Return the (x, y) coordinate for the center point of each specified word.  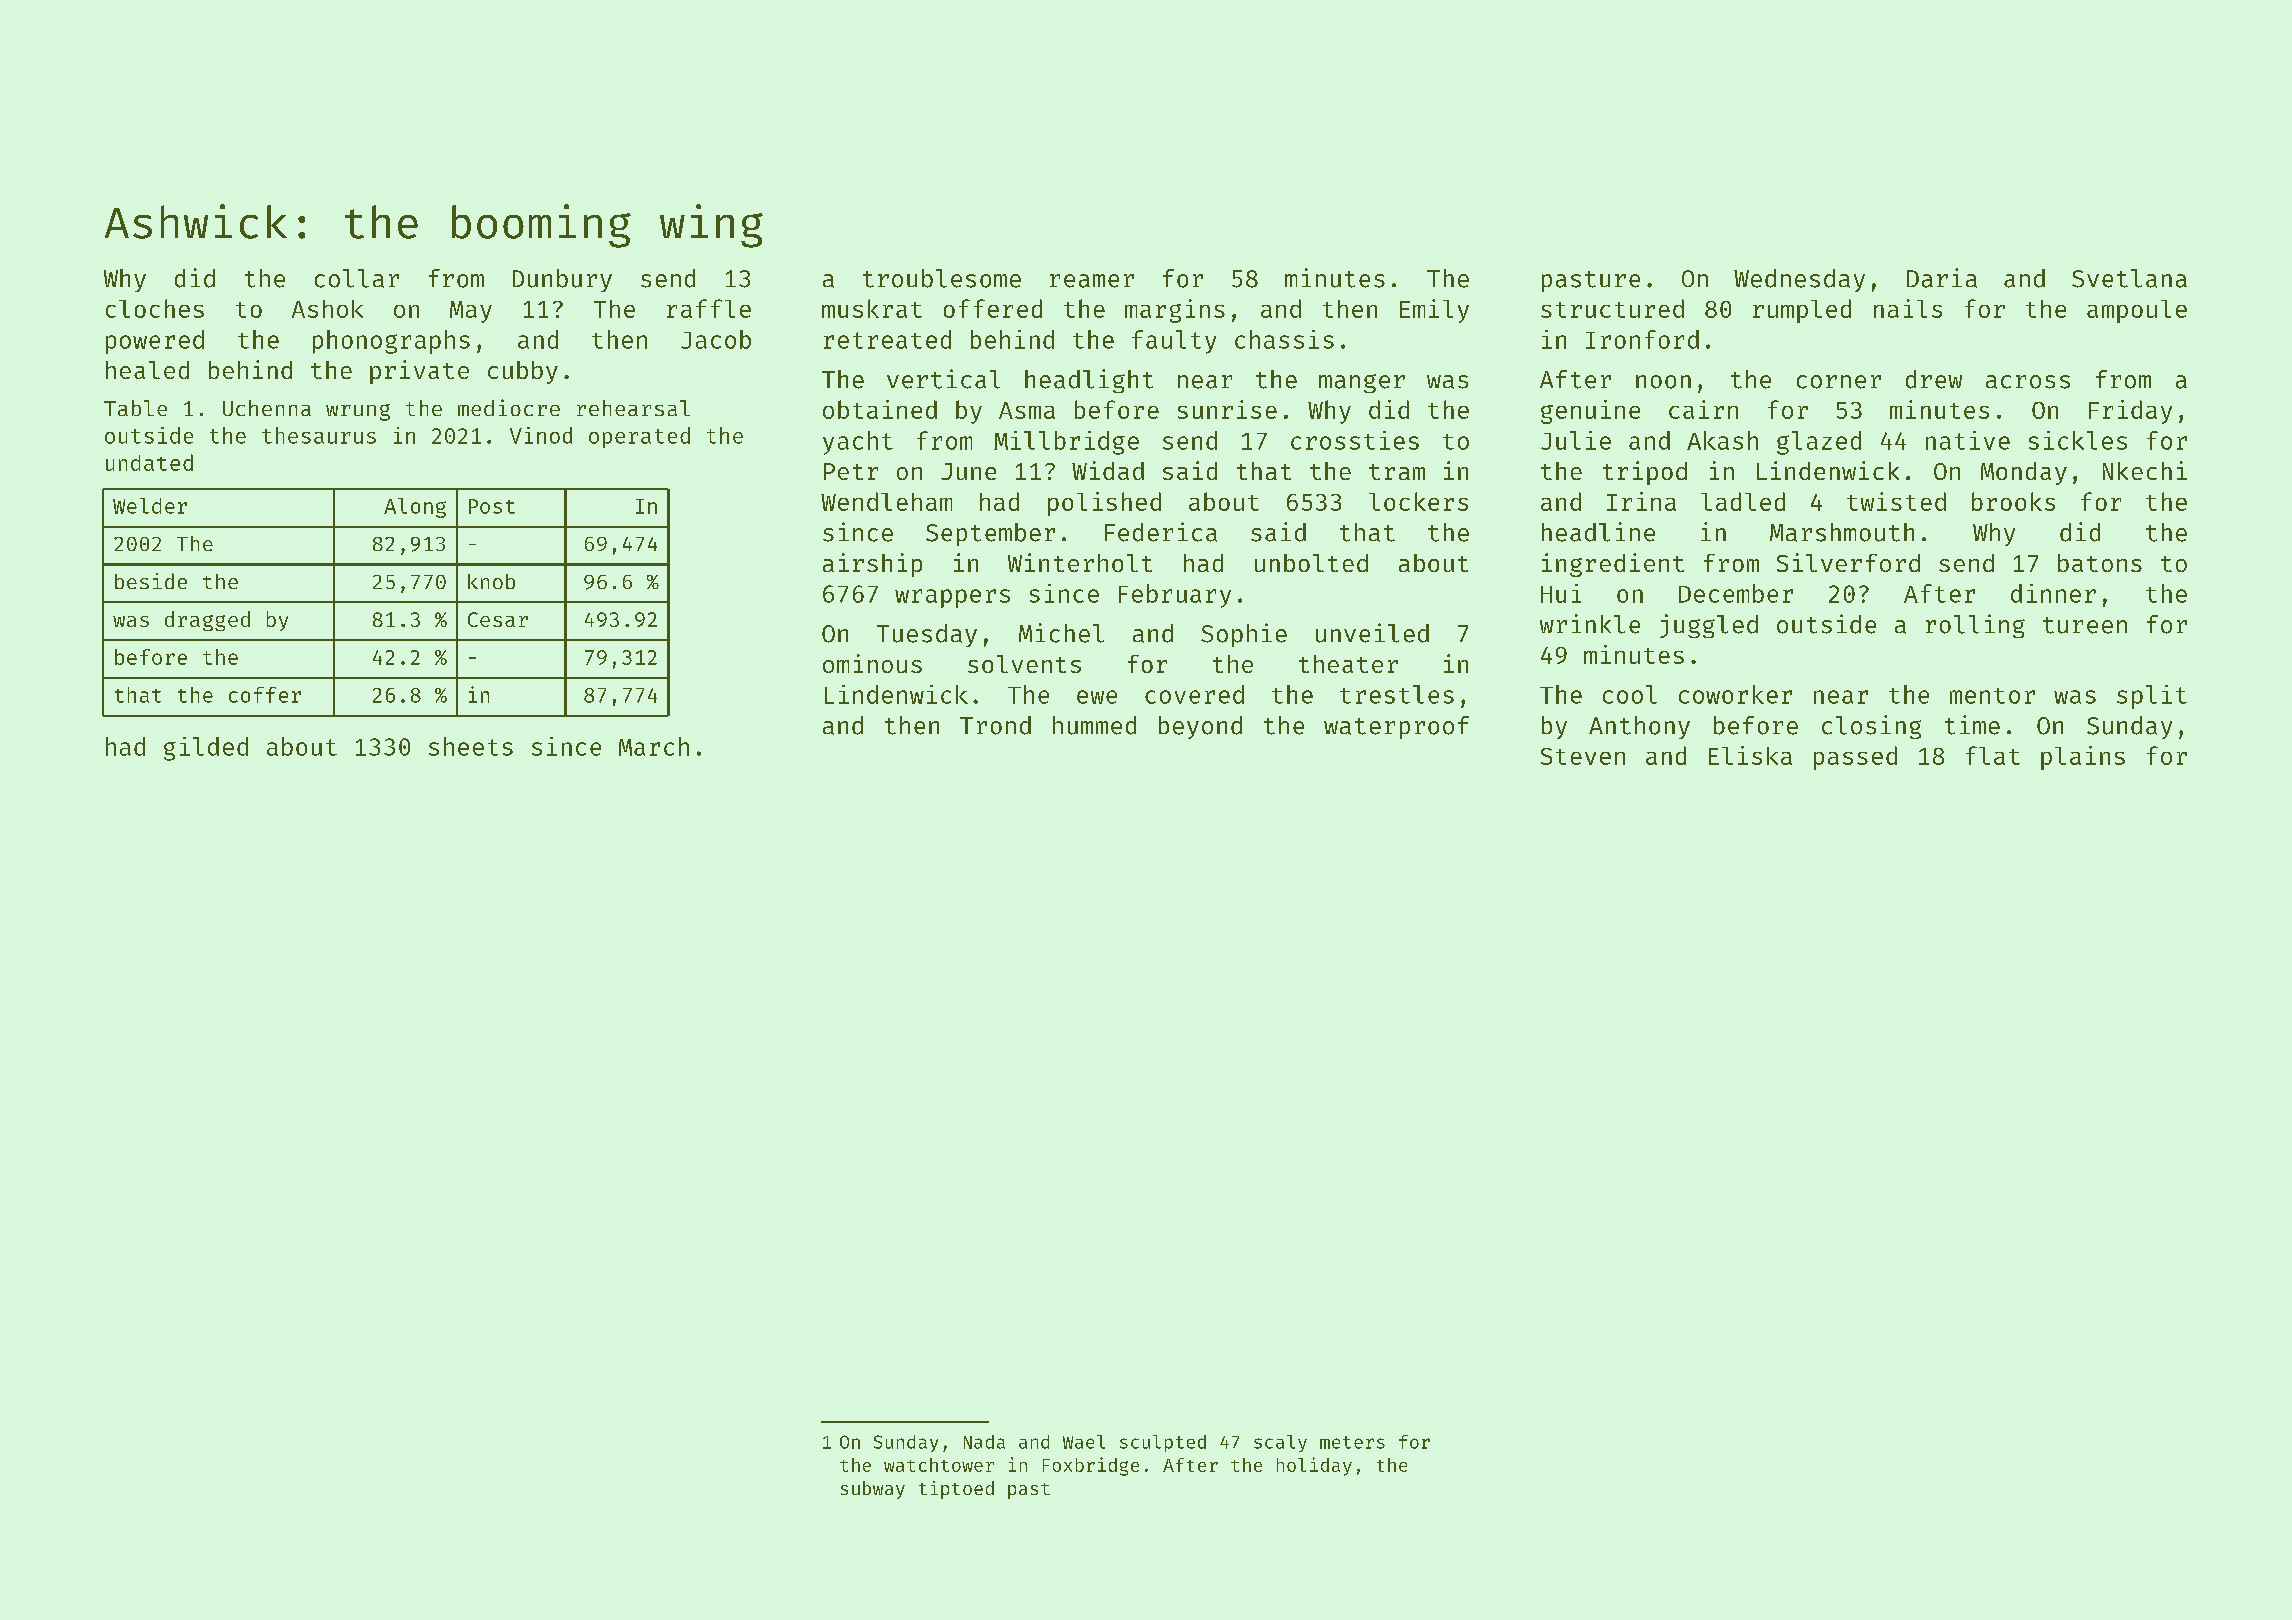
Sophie (1244, 635)
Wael (1084, 1442)
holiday (1314, 1466)
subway (873, 1490)
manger (1362, 383)
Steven (1583, 756)
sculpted (1163, 1443)
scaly (1280, 1443)
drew (1934, 379)
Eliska (1750, 755)
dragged (207, 621)
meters (1352, 1442)
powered (155, 342)
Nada (984, 1442)
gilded (206, 749)
